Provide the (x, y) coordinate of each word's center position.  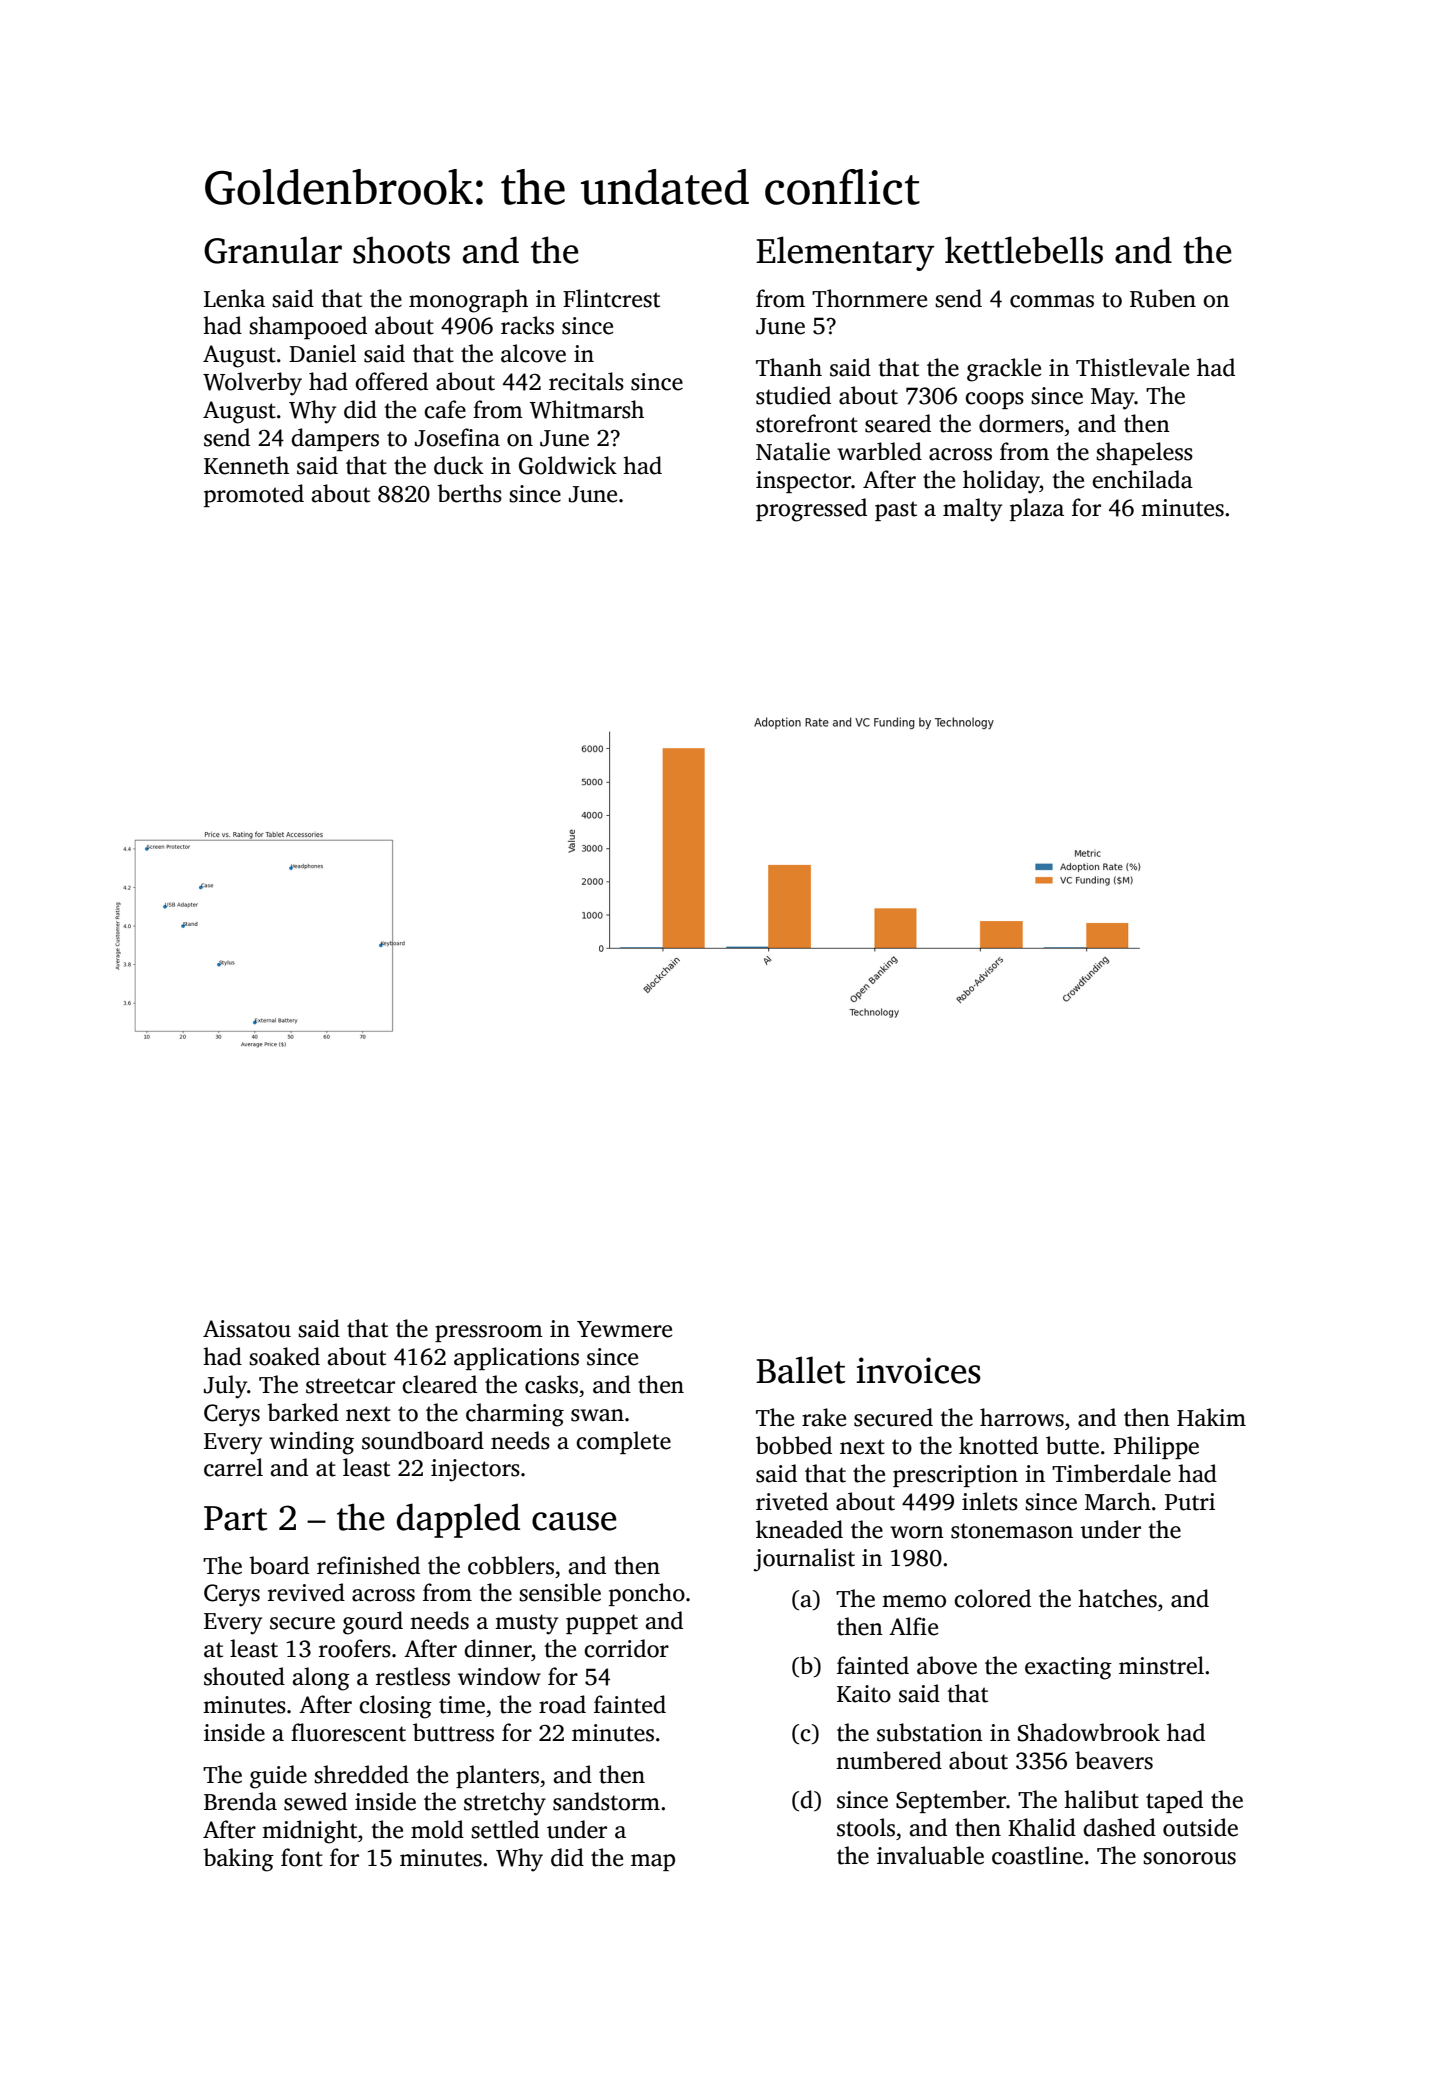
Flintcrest (611, 298)
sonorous (1189, 1858)
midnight (309, 1832)
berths (469, 493)
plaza (1037, 509)
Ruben (1163, 298)
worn (917, 1532)
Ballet (800, 1370)
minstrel (1161, 1665)
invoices (919, 1370)
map (653, 1862)
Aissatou (247, 1329)
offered (391, 381)
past (896, 511)
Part (235, 1518)
